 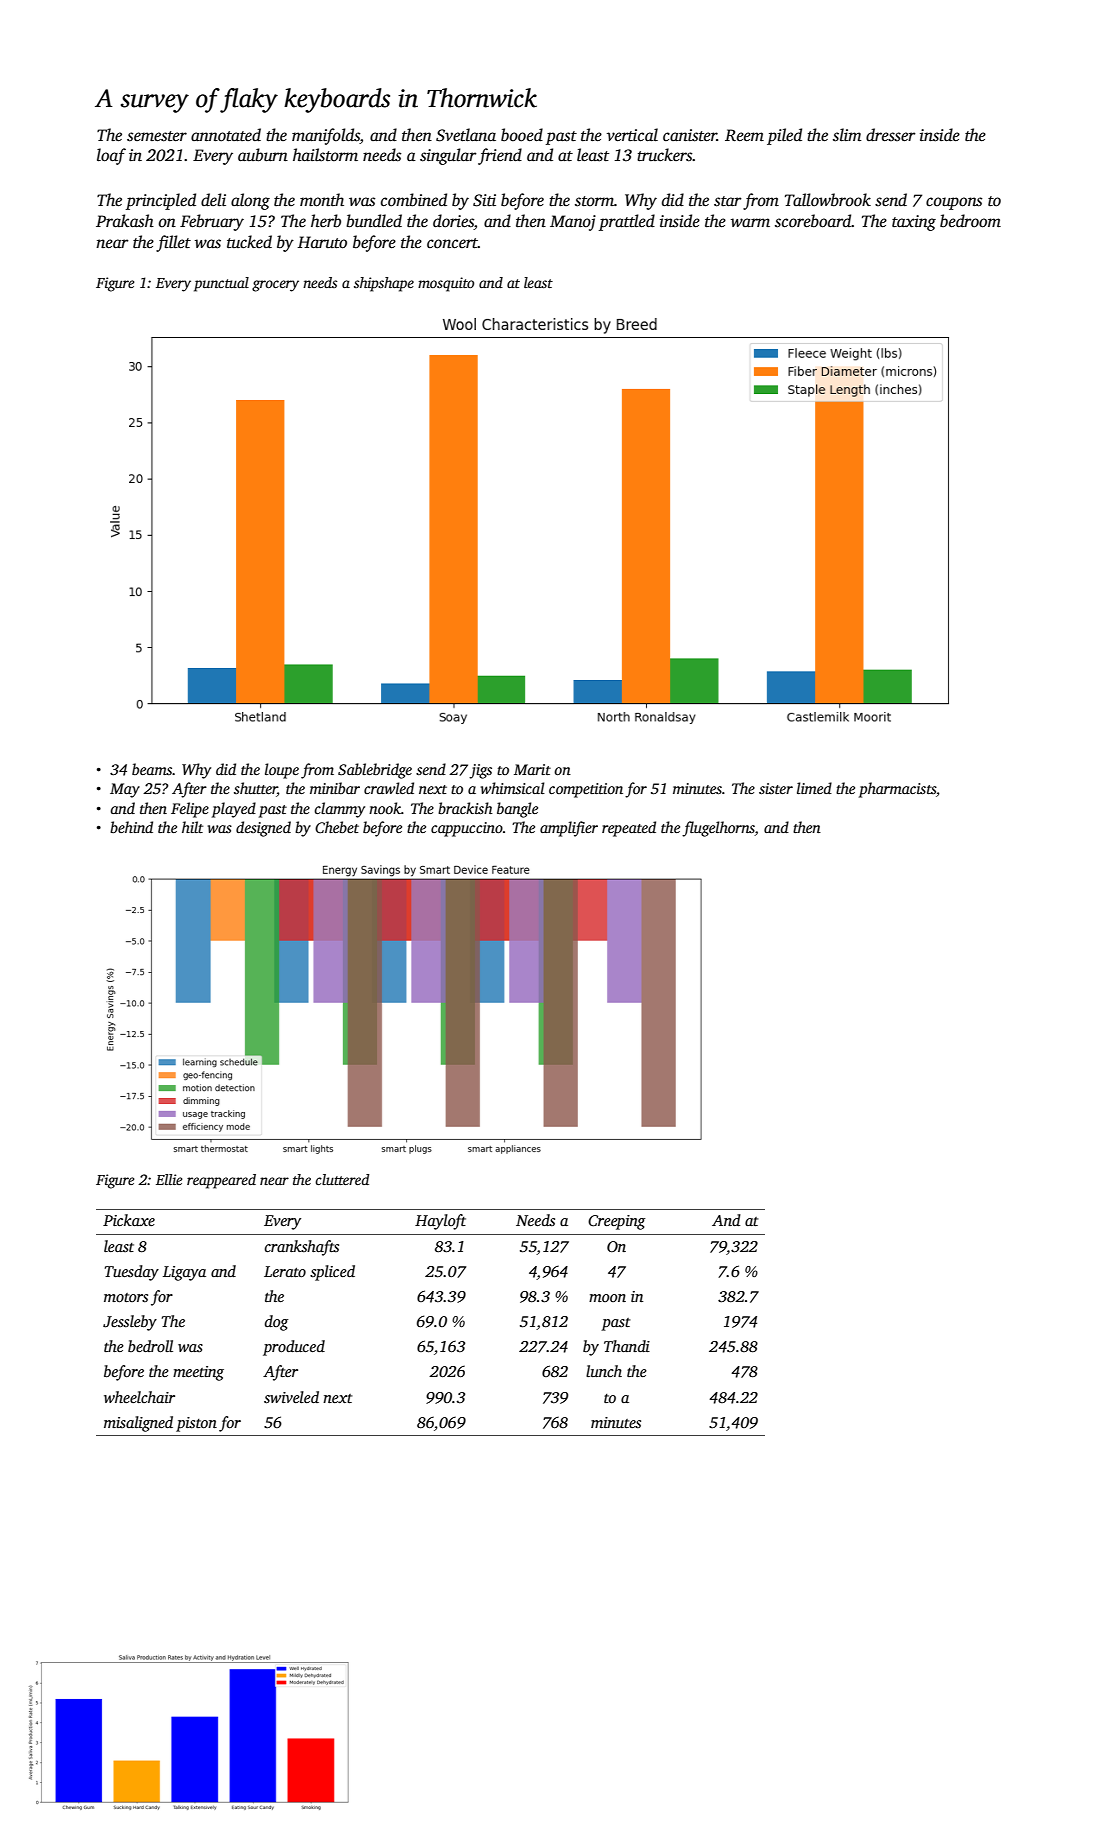 What do you see at coordinates (604, 1371) in the image?
I see `lunch` at bounding box center [604, 1371].
